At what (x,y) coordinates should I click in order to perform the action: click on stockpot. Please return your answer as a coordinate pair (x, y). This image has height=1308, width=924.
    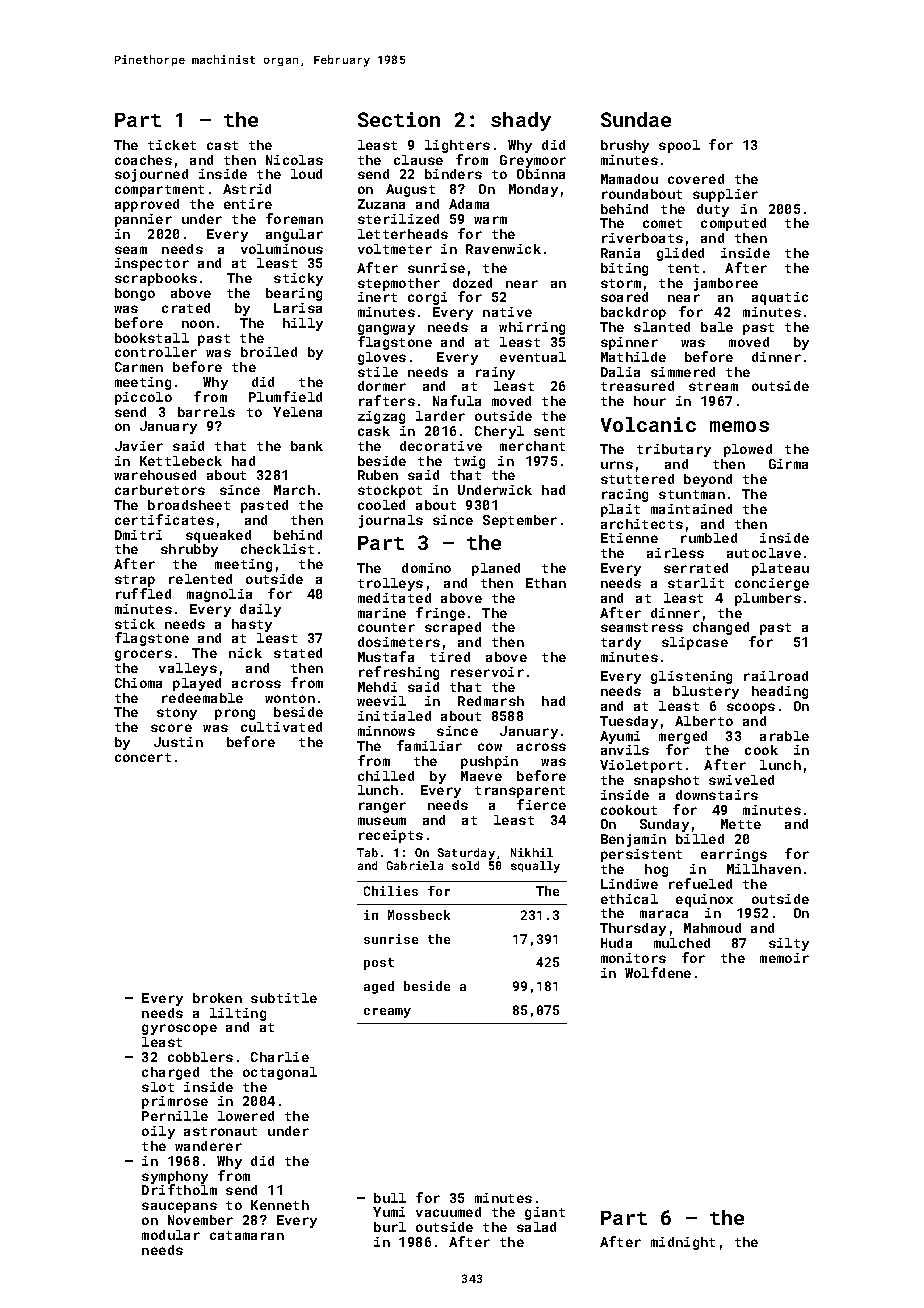
    Looking at the image, I should click on (390, 491).
